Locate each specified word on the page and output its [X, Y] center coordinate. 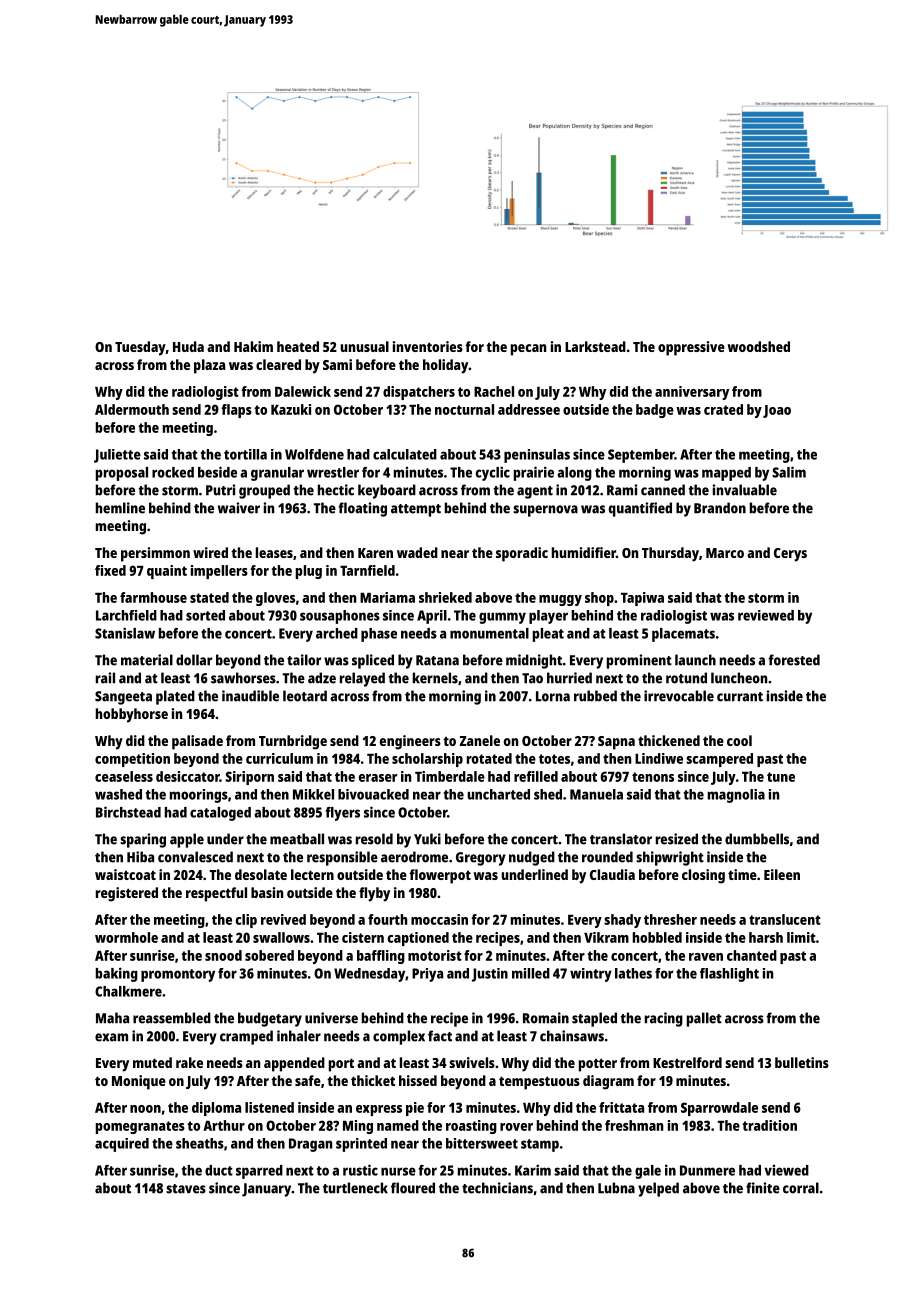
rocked [173, 472]
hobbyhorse [132, 715]
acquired [122, 1145]
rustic [360, 1170]
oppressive [691, 348]
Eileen [782, 874]
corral [801, 1188]
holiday [446, 366]
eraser [378, 778]
